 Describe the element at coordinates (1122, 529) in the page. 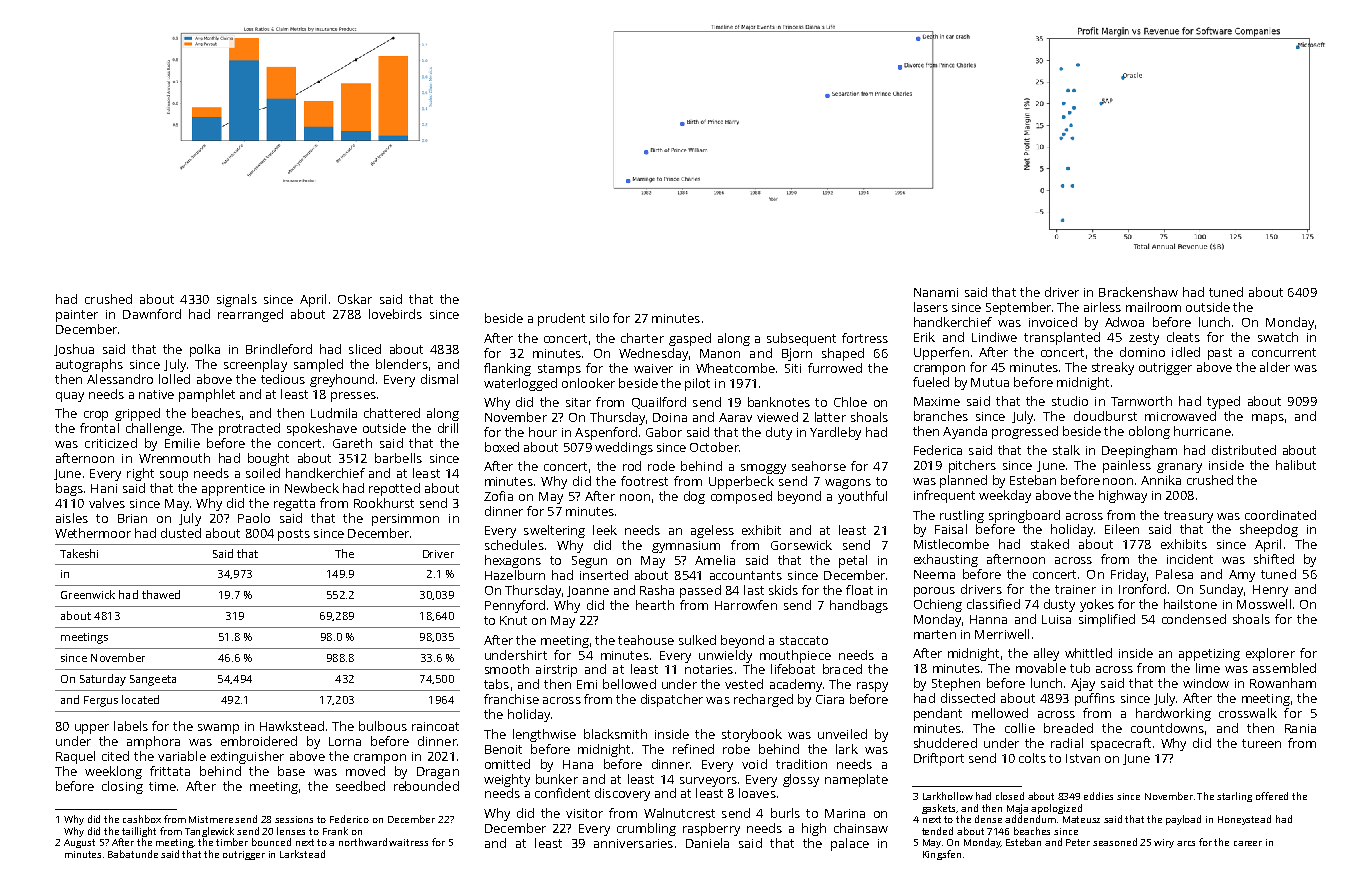

I see `Eileen` at that location.
